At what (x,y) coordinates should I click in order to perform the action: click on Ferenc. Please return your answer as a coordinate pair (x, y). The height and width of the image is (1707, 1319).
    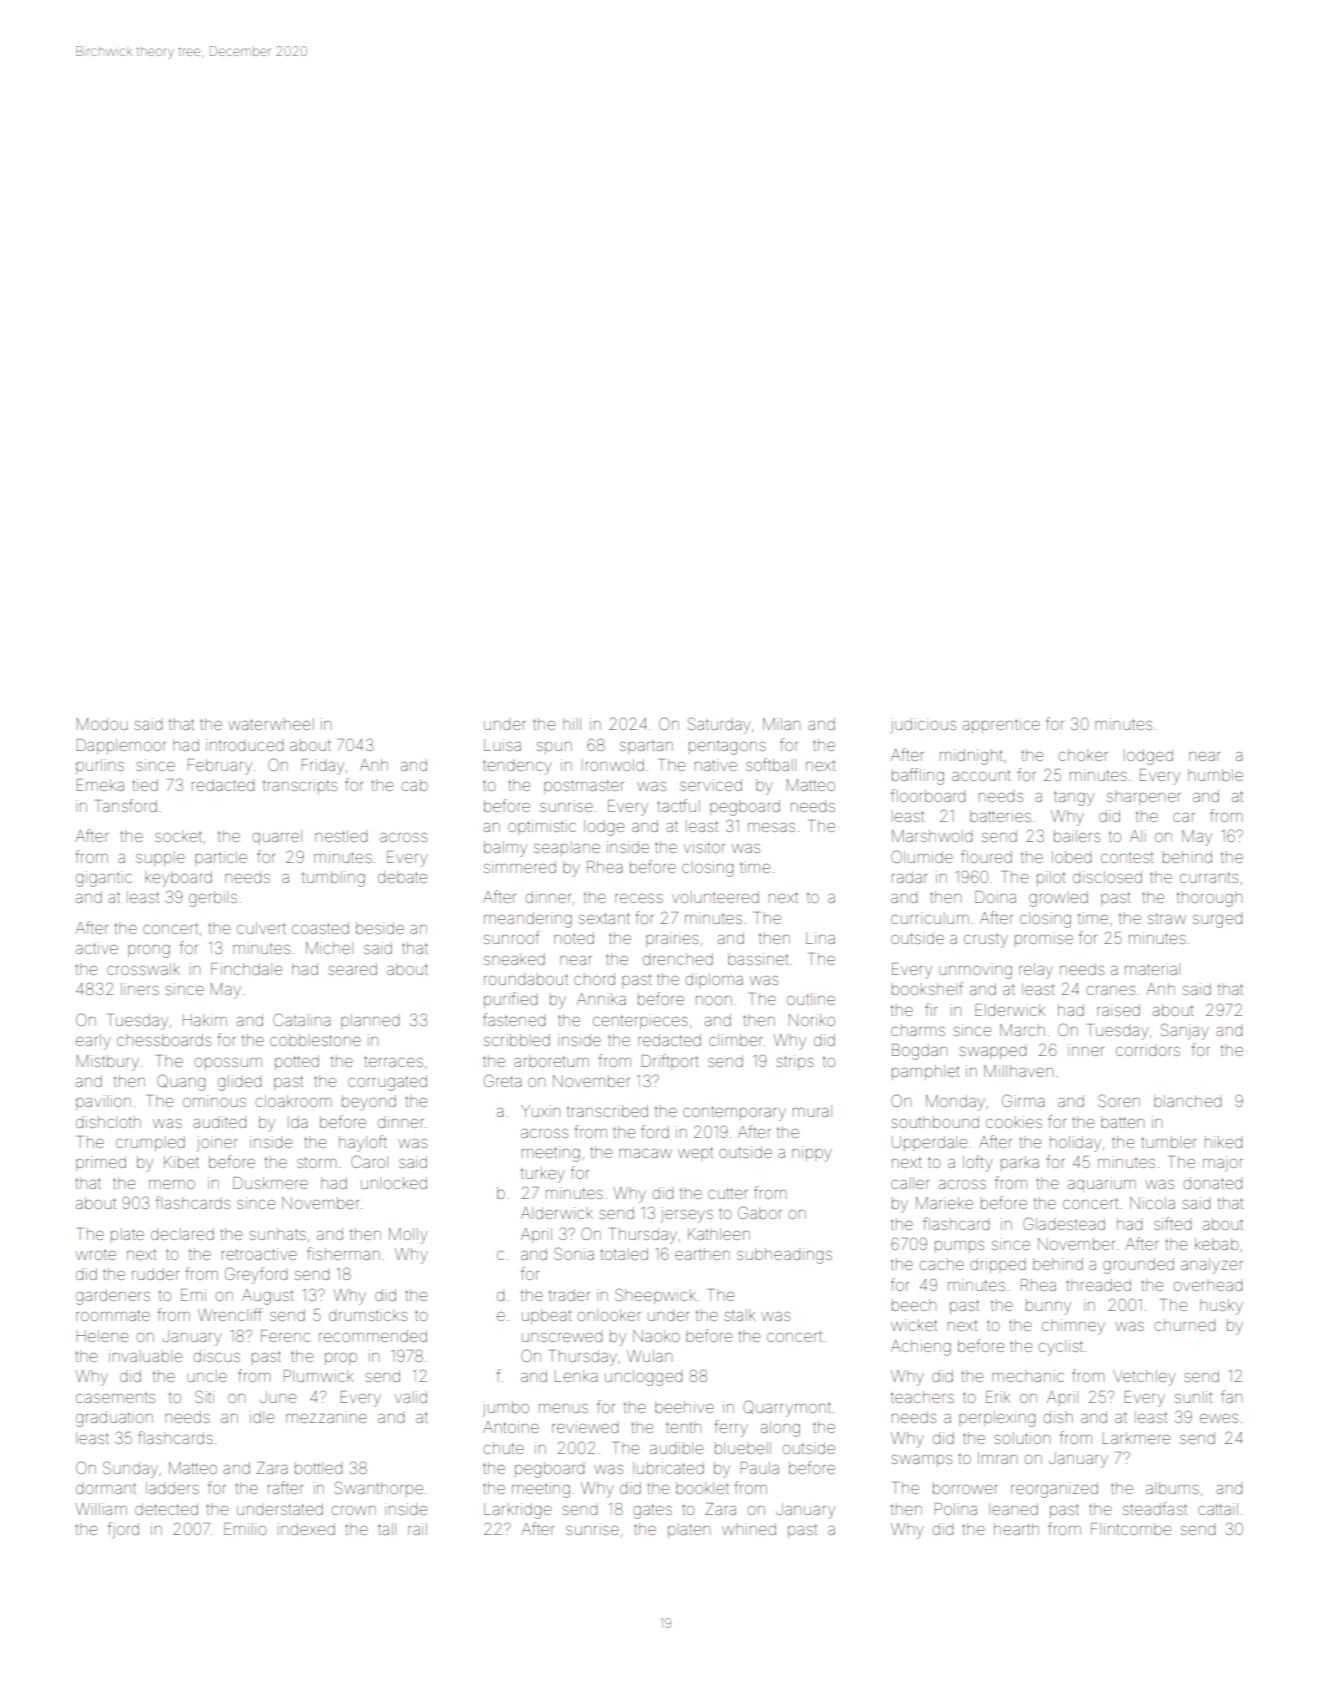
    Looking at the image, I should click on (285, 1336).
